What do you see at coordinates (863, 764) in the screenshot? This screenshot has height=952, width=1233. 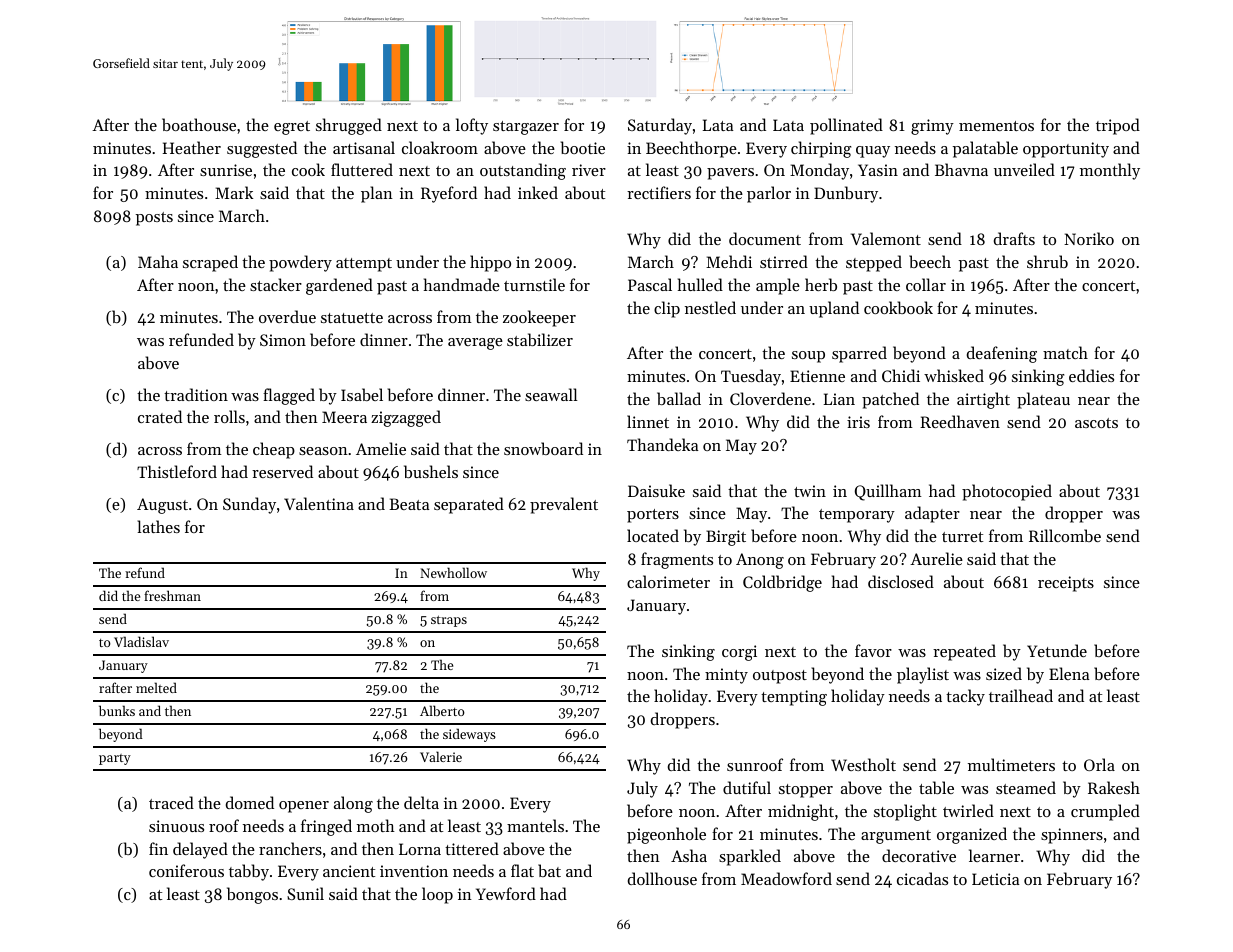 I see `Westholt` at bounding box center [863, 764].
